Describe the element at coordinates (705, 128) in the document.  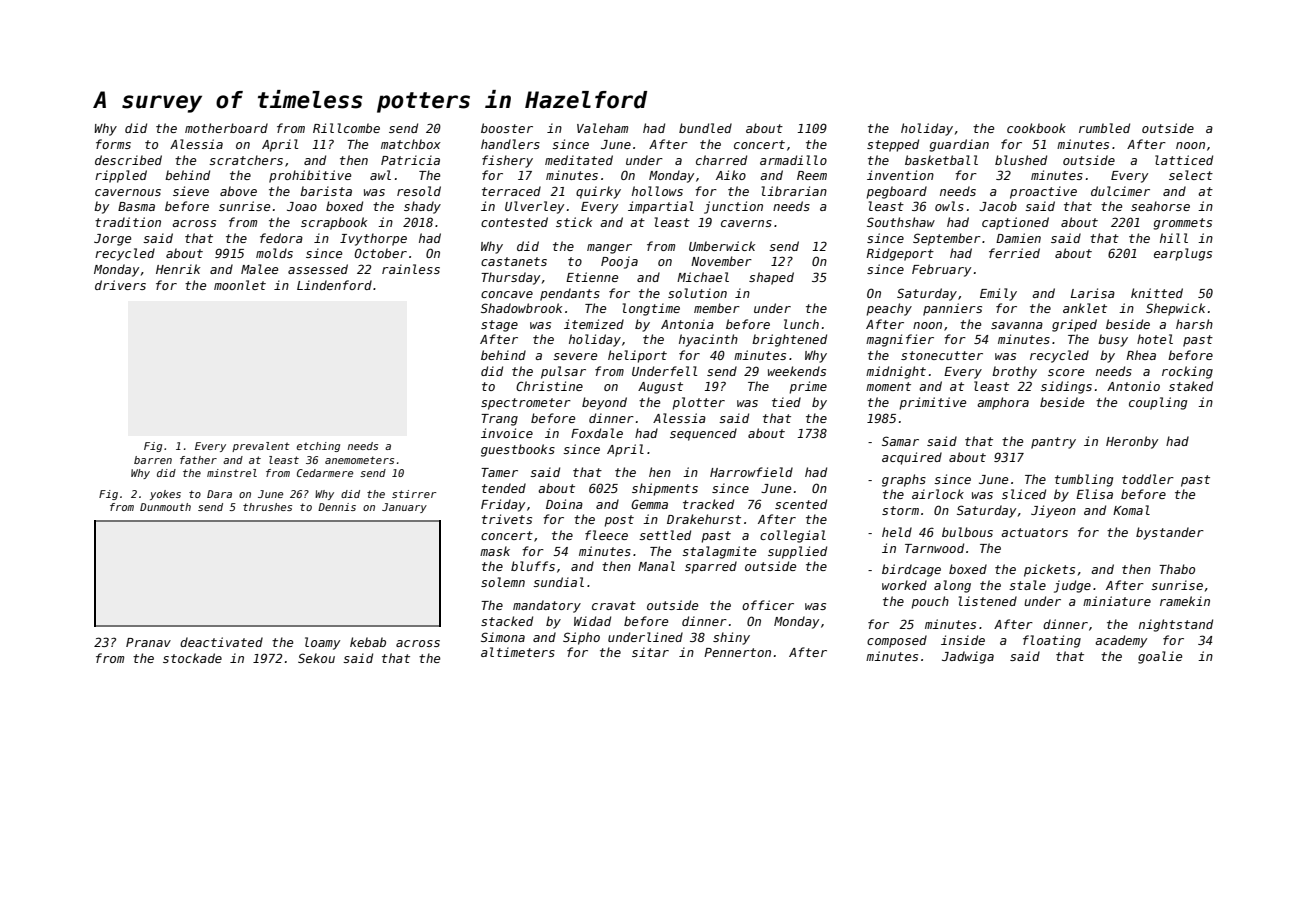
I see `bundled` at that location.
